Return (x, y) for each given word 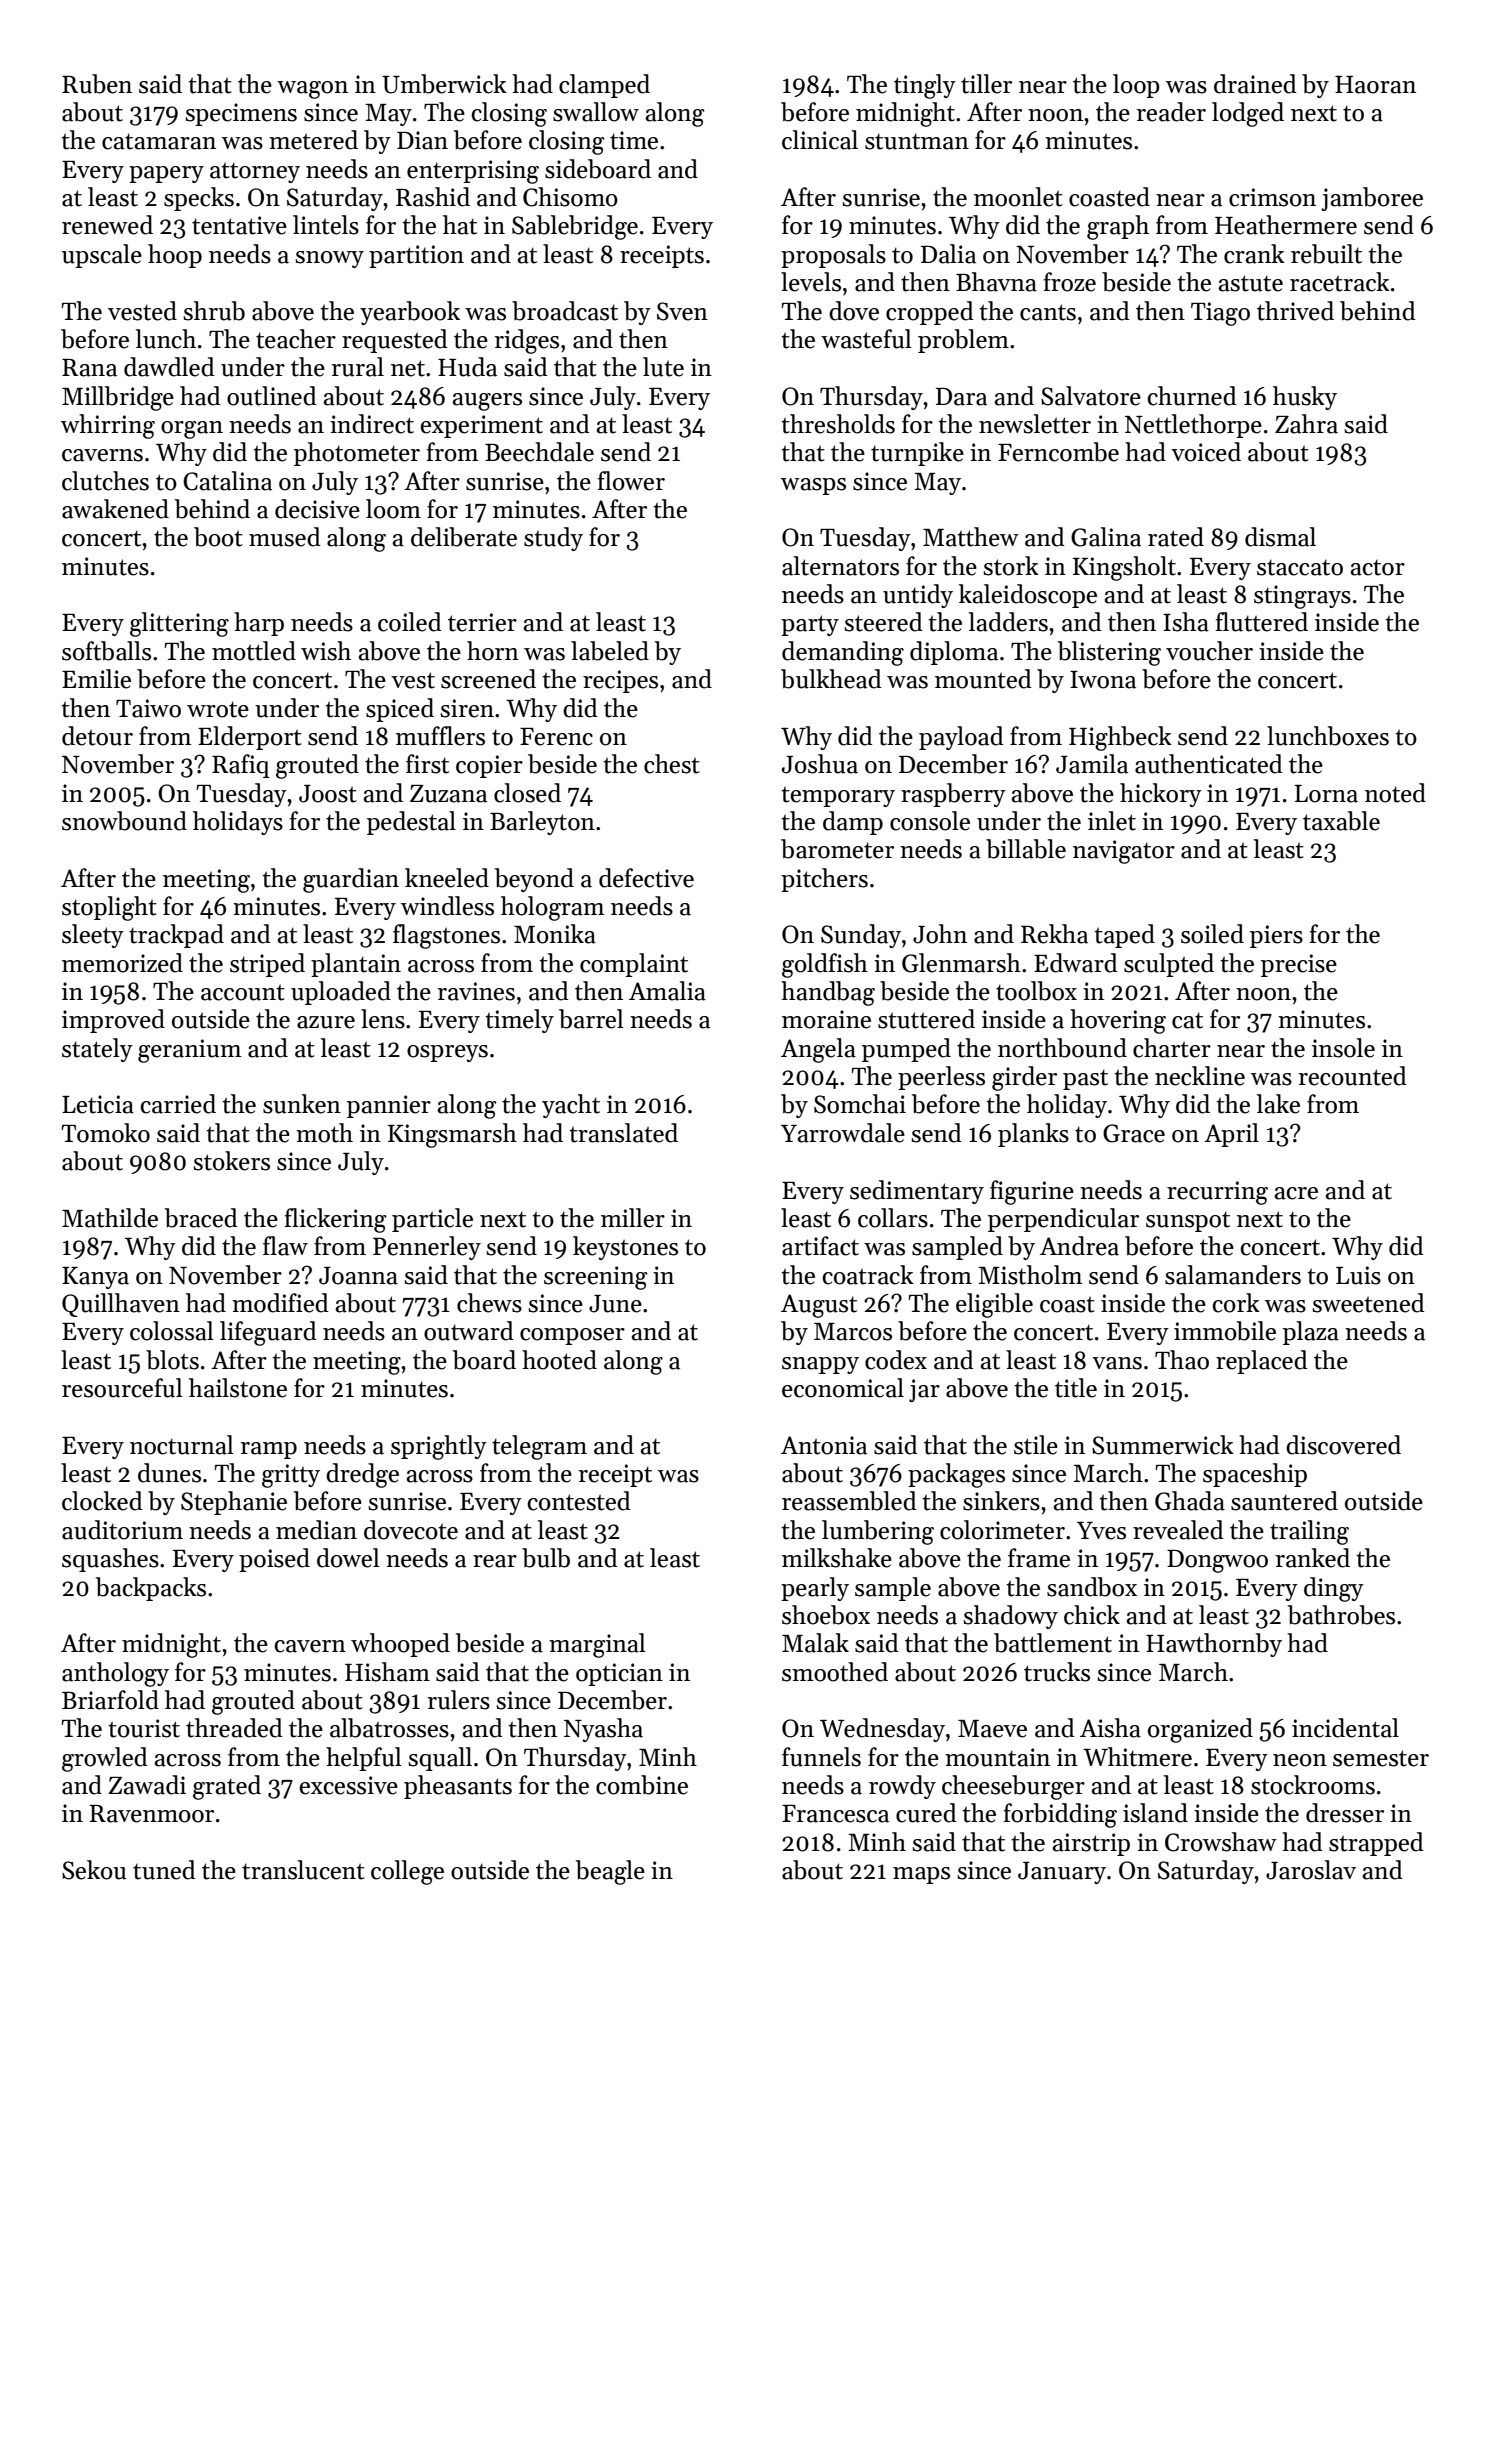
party (810, 625)
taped (1124, 936)
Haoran (1375, 85)
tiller (986, 84)
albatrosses (389, 1728)
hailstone (238, 1388)
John (940, 934)
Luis (1358, 1275)
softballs (106, 651)
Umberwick (444, 84)
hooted (559, 1360)
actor (1378, 567)
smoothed (835, 1672)
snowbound (124, 821)
